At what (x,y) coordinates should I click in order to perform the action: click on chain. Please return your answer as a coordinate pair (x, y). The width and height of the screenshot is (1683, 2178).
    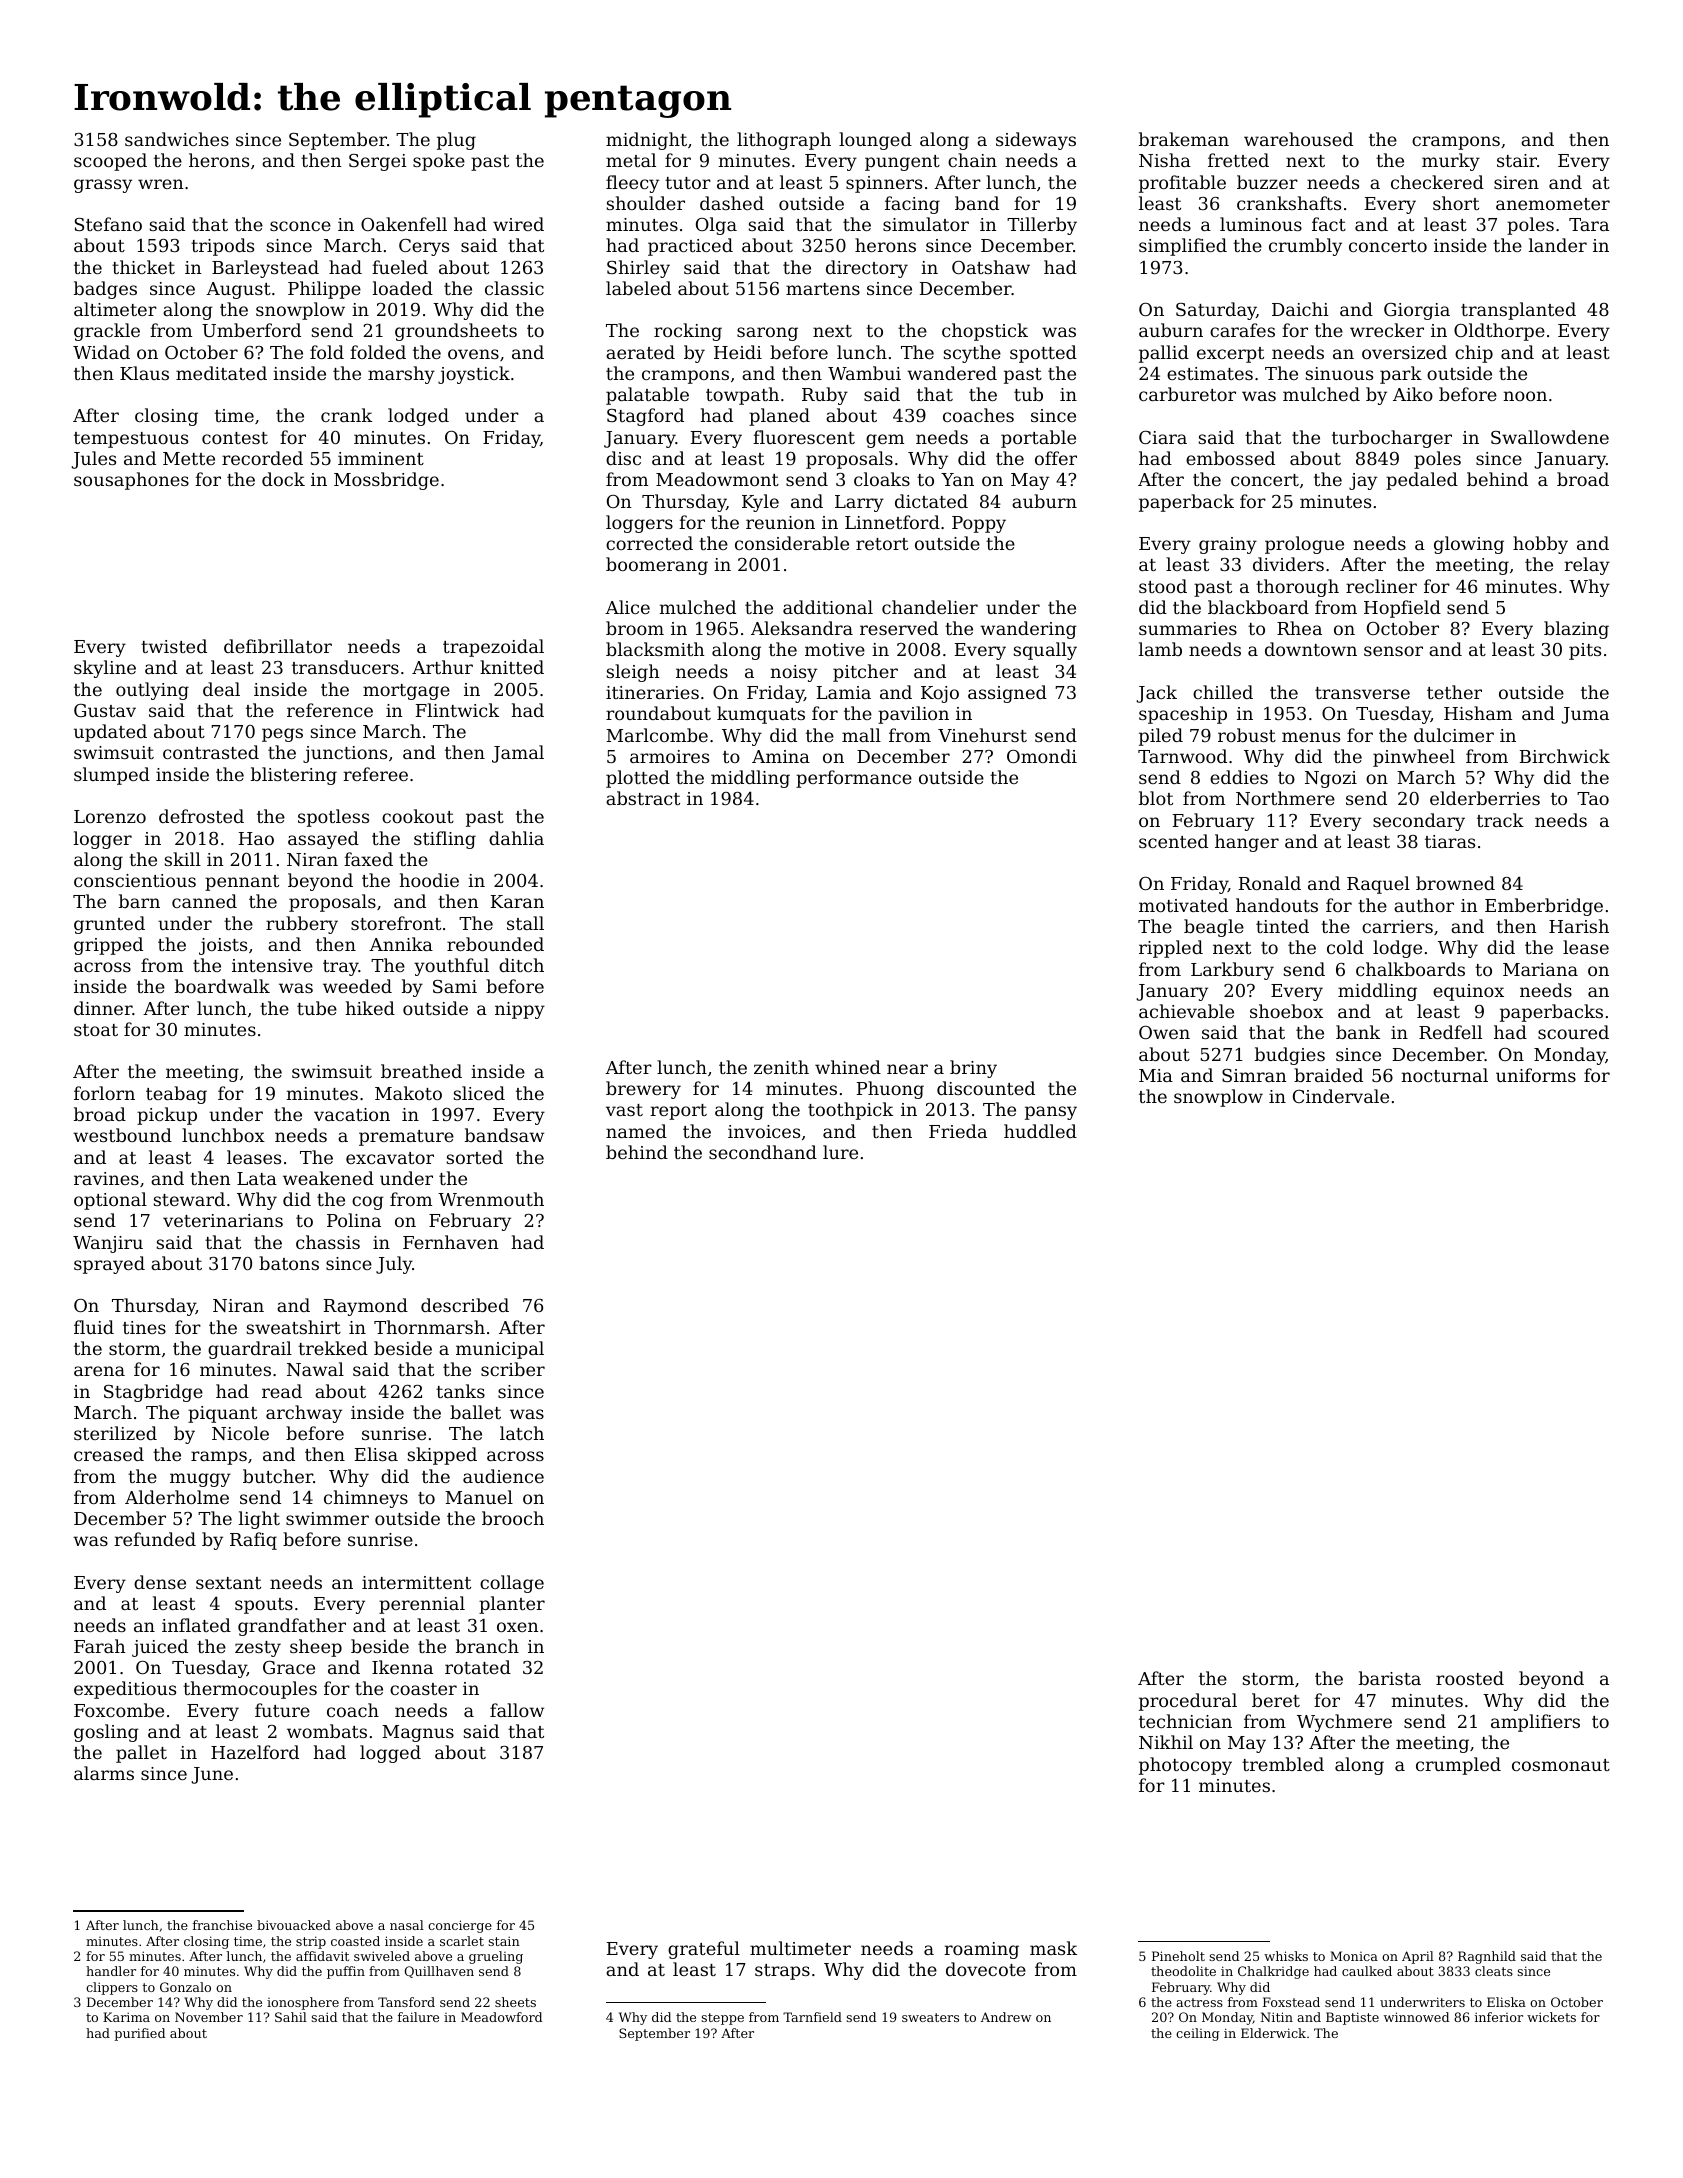
    Looking at the image, I should click on (972, 160).
